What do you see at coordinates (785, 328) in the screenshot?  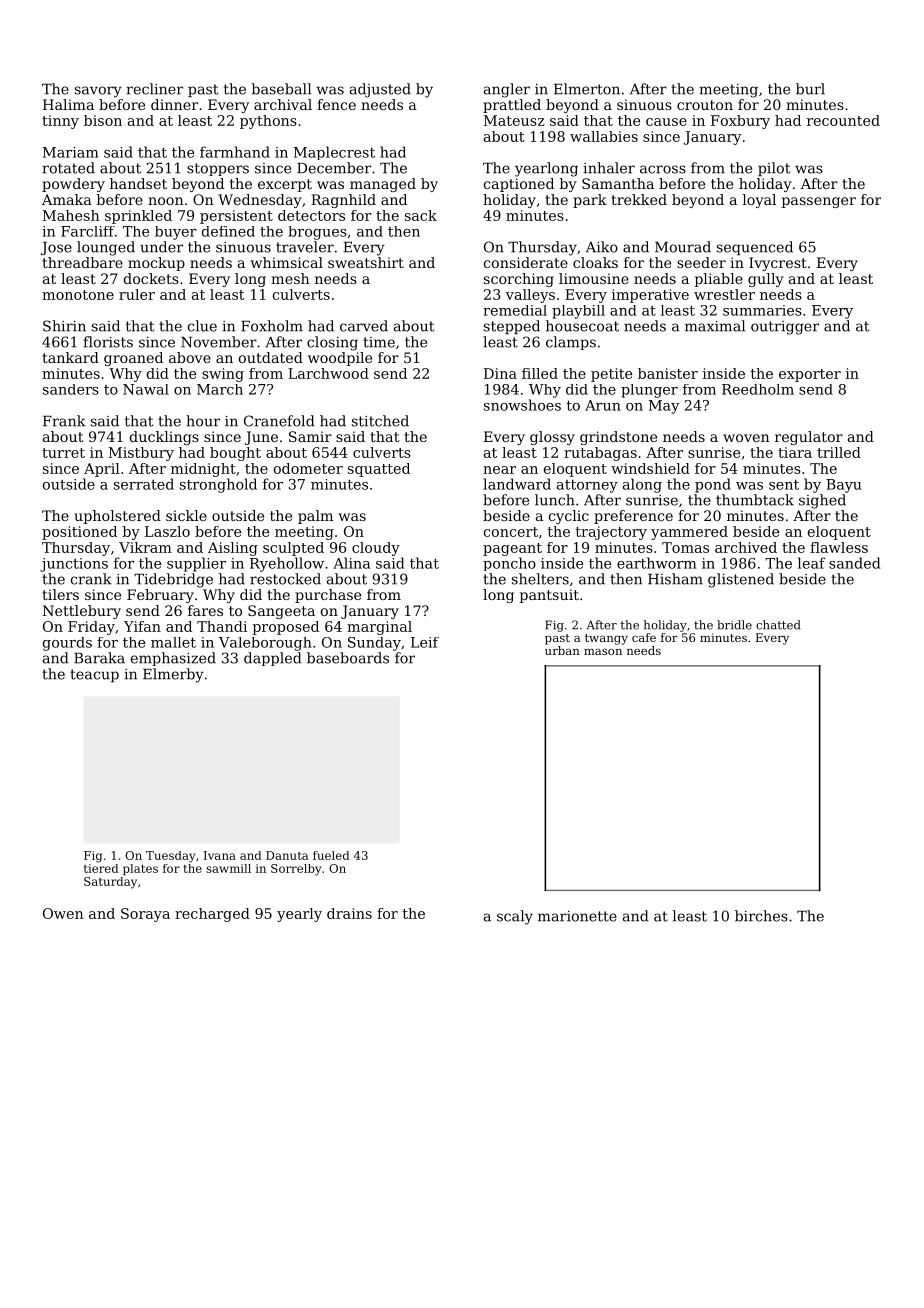 I see `outrigger` at bounding box center [785, 328].
